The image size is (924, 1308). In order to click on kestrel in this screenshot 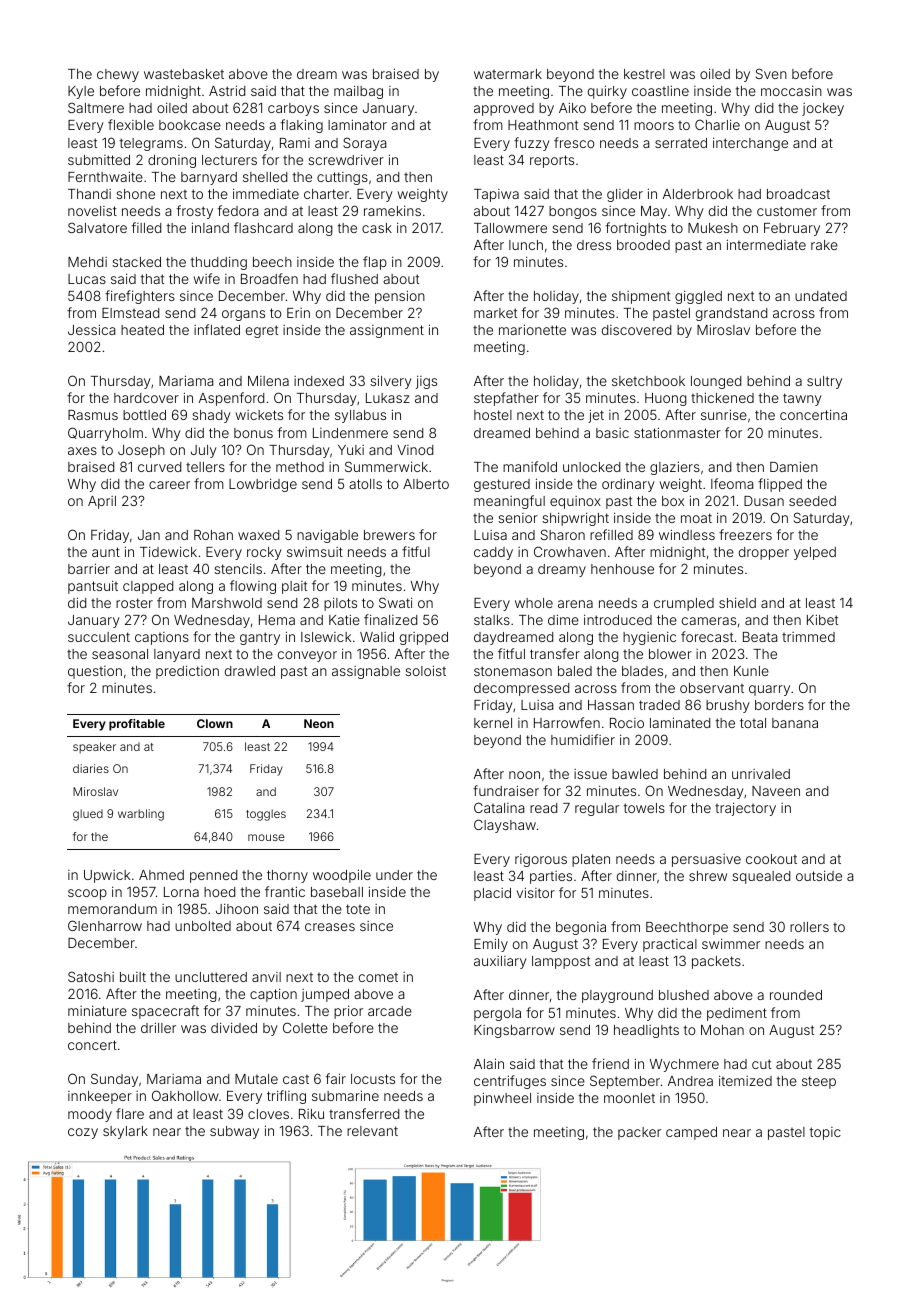, I will do `click(644, 74)`.
